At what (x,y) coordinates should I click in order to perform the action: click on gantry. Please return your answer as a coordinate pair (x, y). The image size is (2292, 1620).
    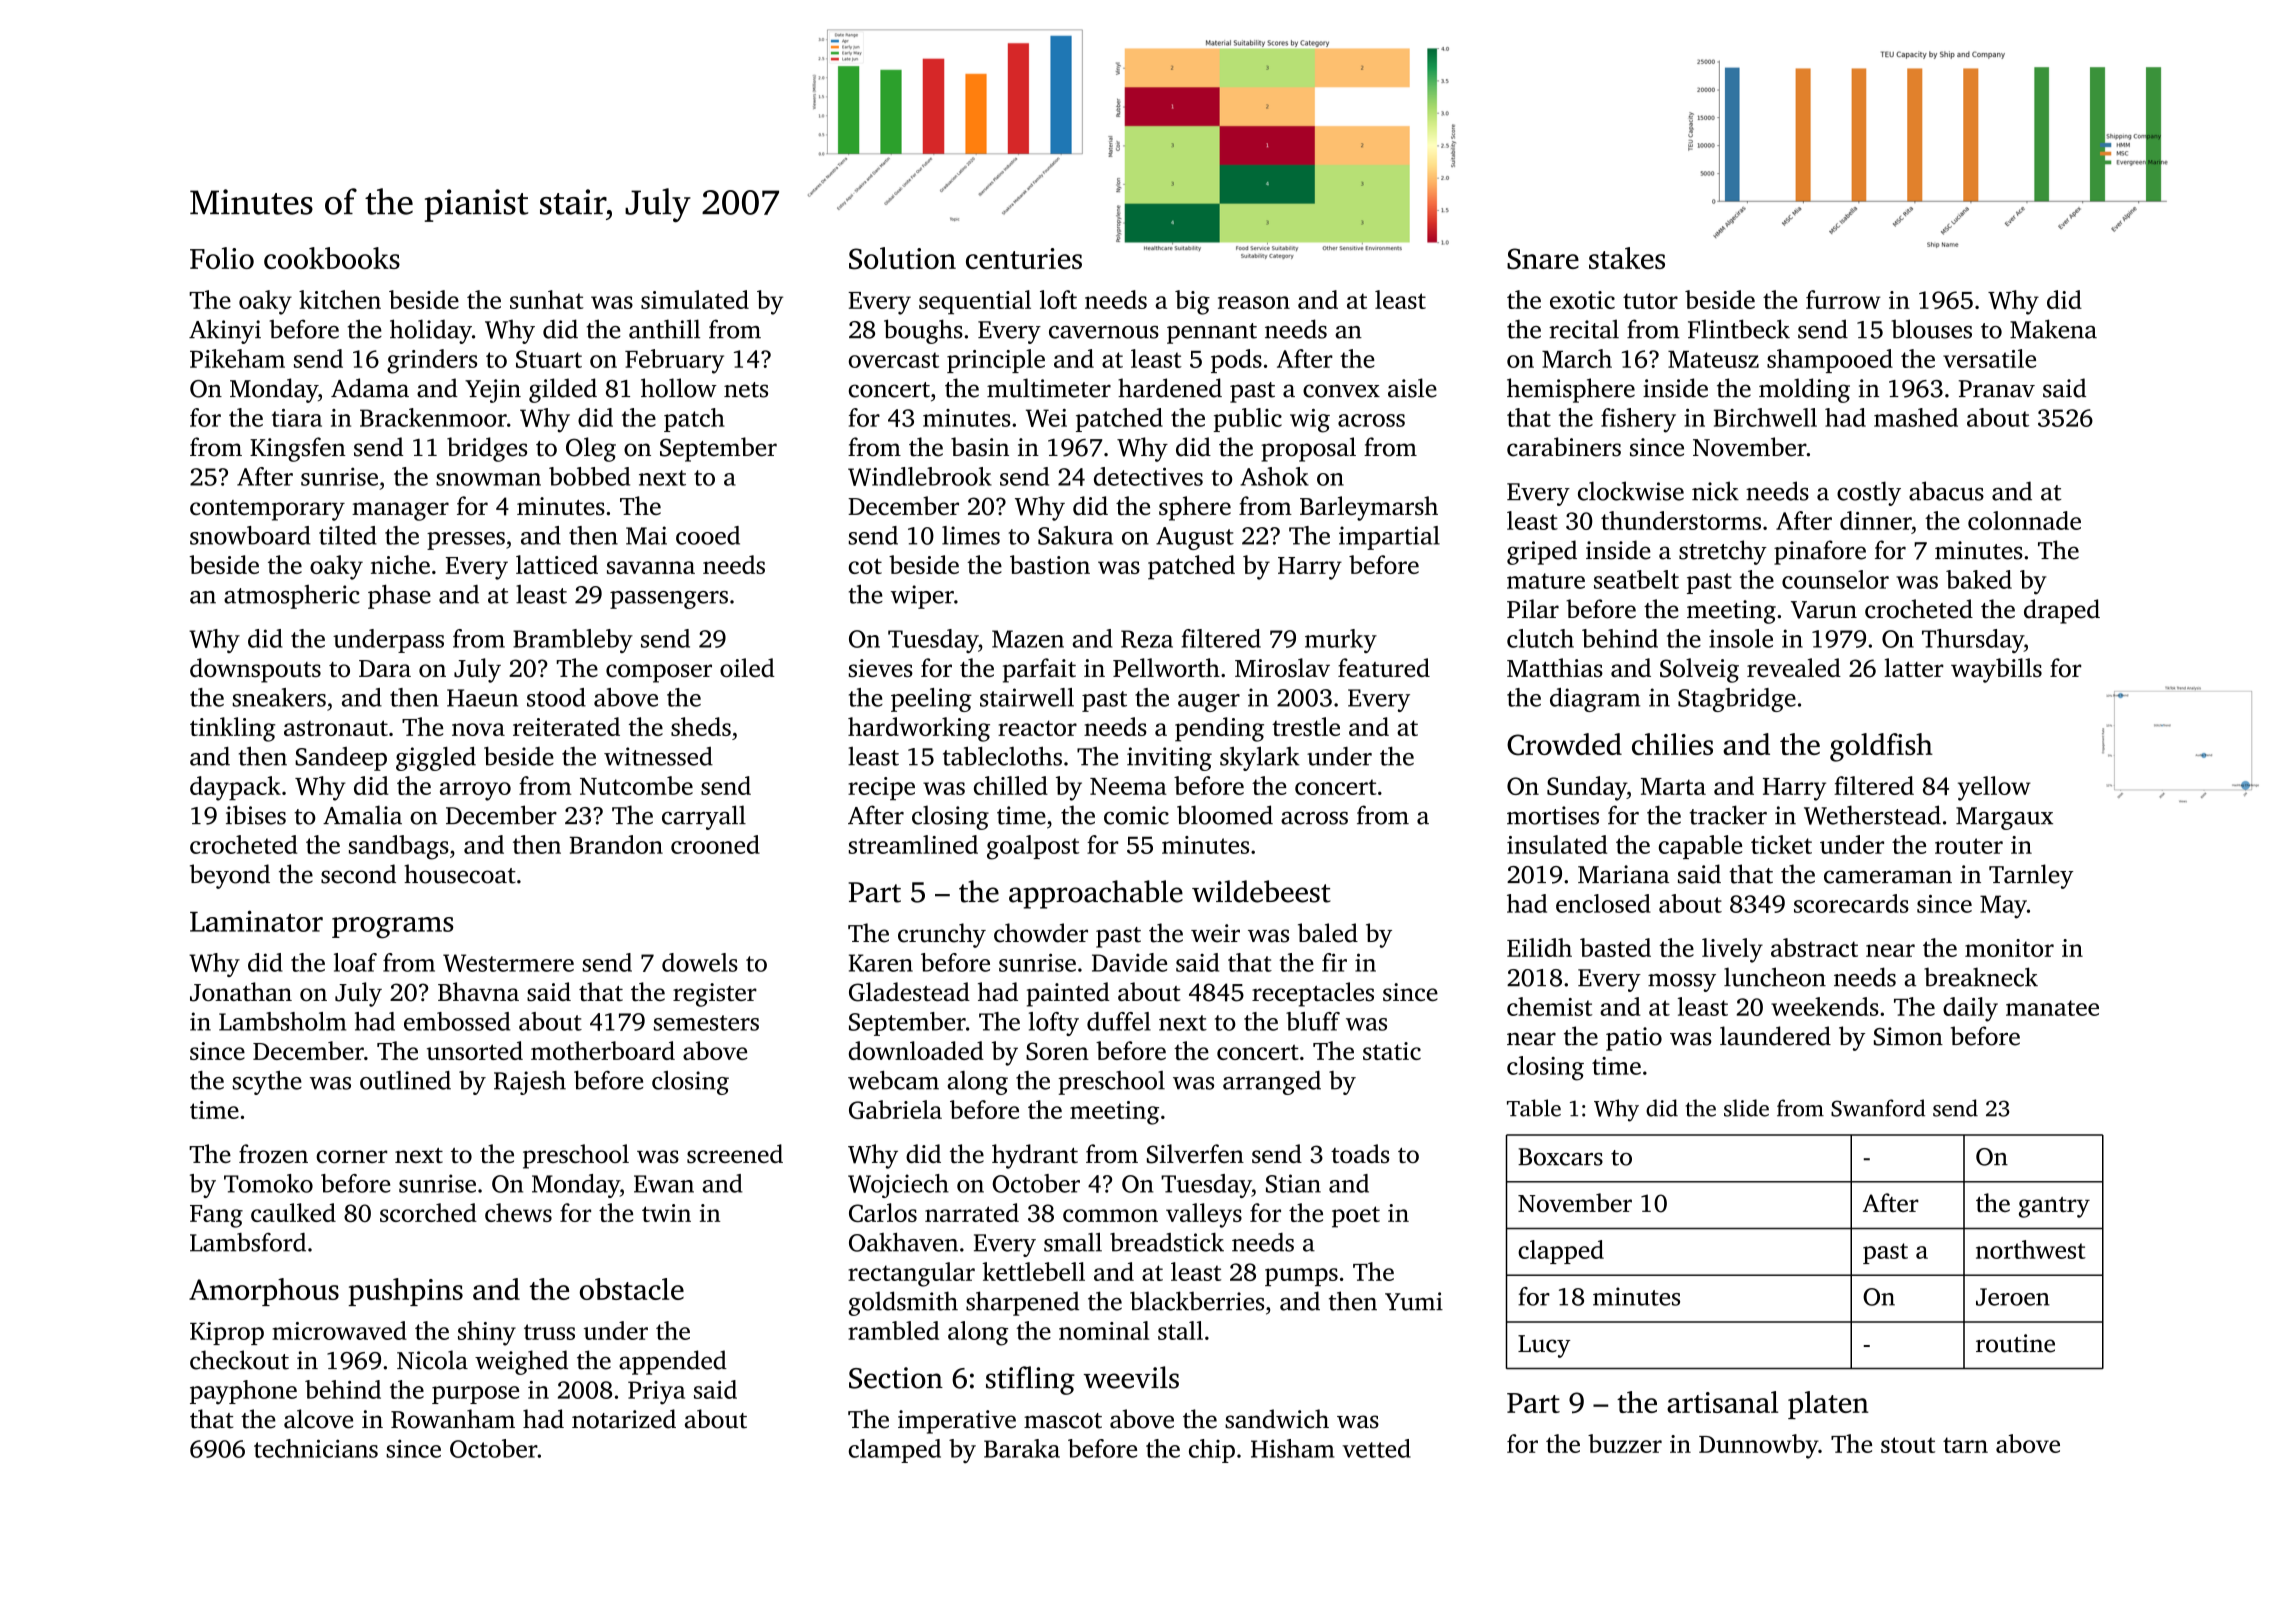
    Looking at the image, I should click on (2054, 1207).
